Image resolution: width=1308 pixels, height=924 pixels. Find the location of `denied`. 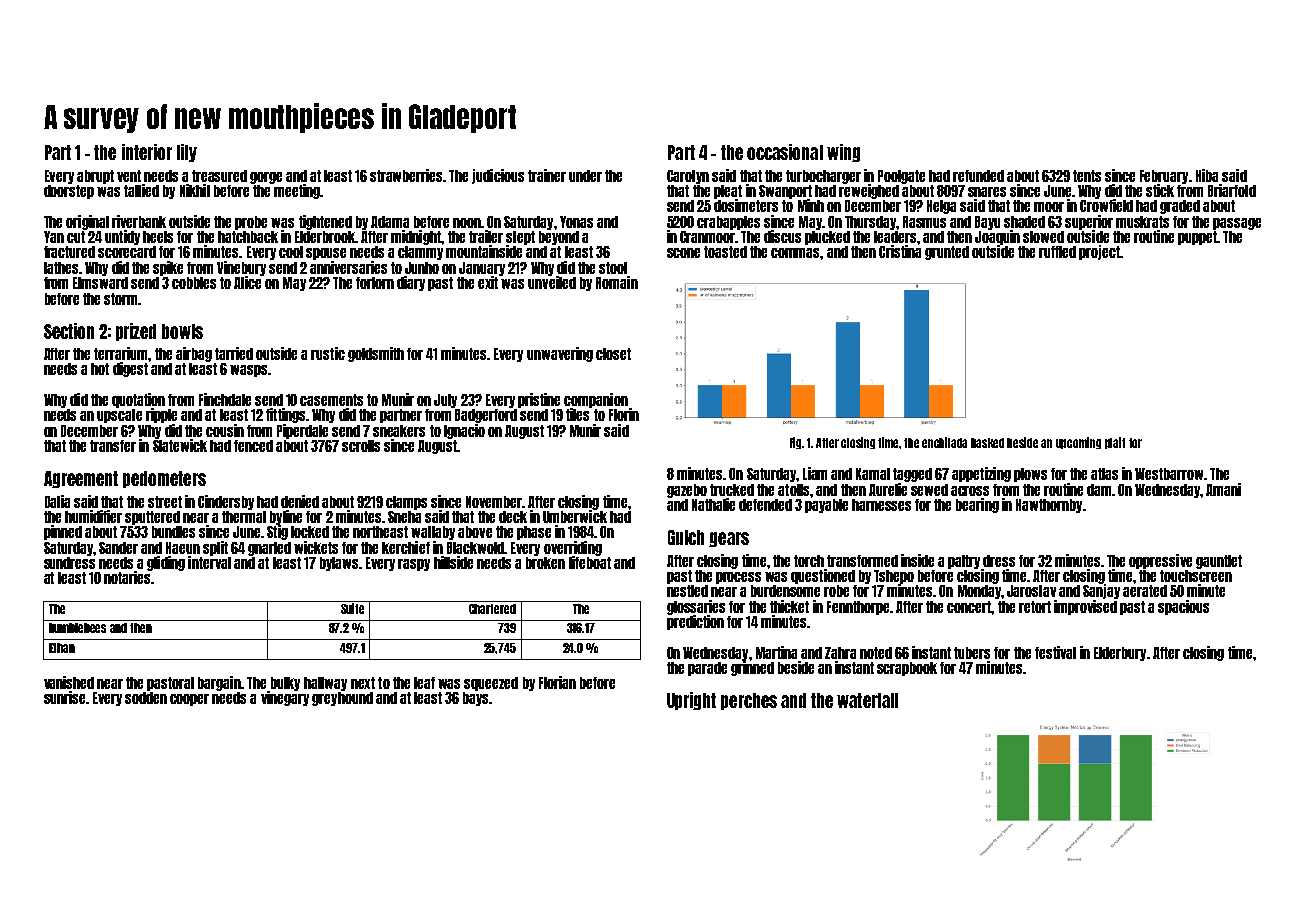

denied is located at coordinates (300, 501).
